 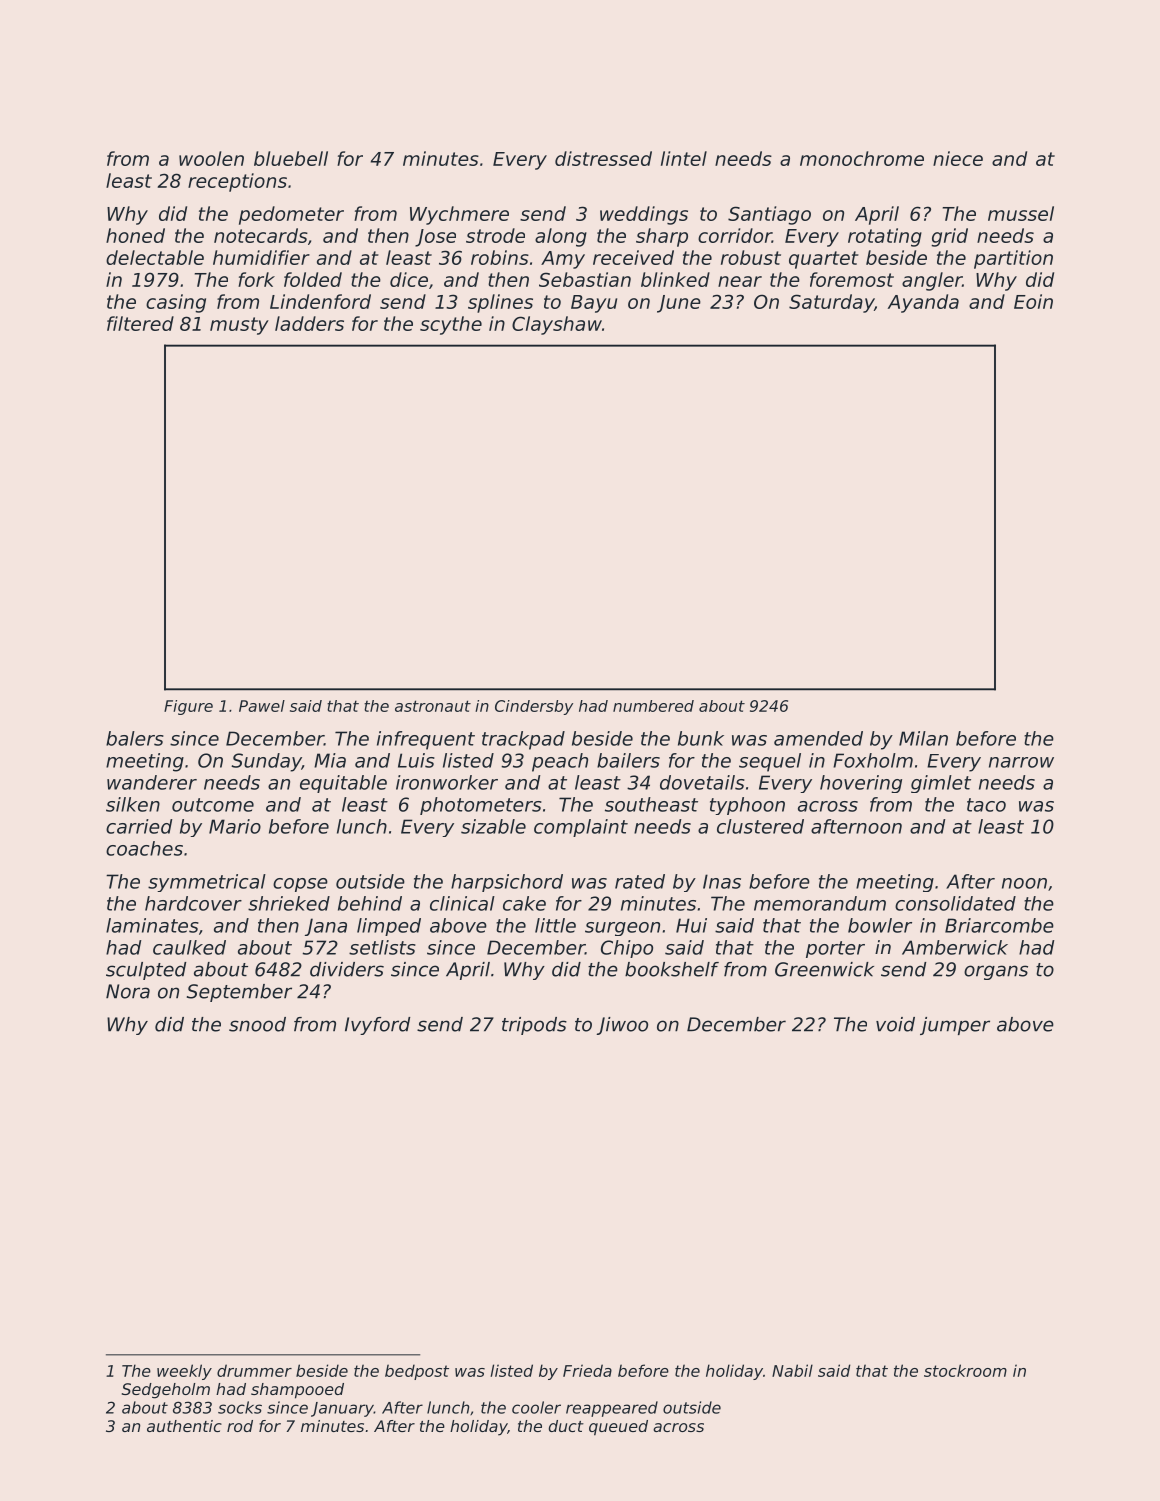 What do you see at coordinates (155, 257) in the screenshot?
I see `delectable` at bounding box center [155, 257].
